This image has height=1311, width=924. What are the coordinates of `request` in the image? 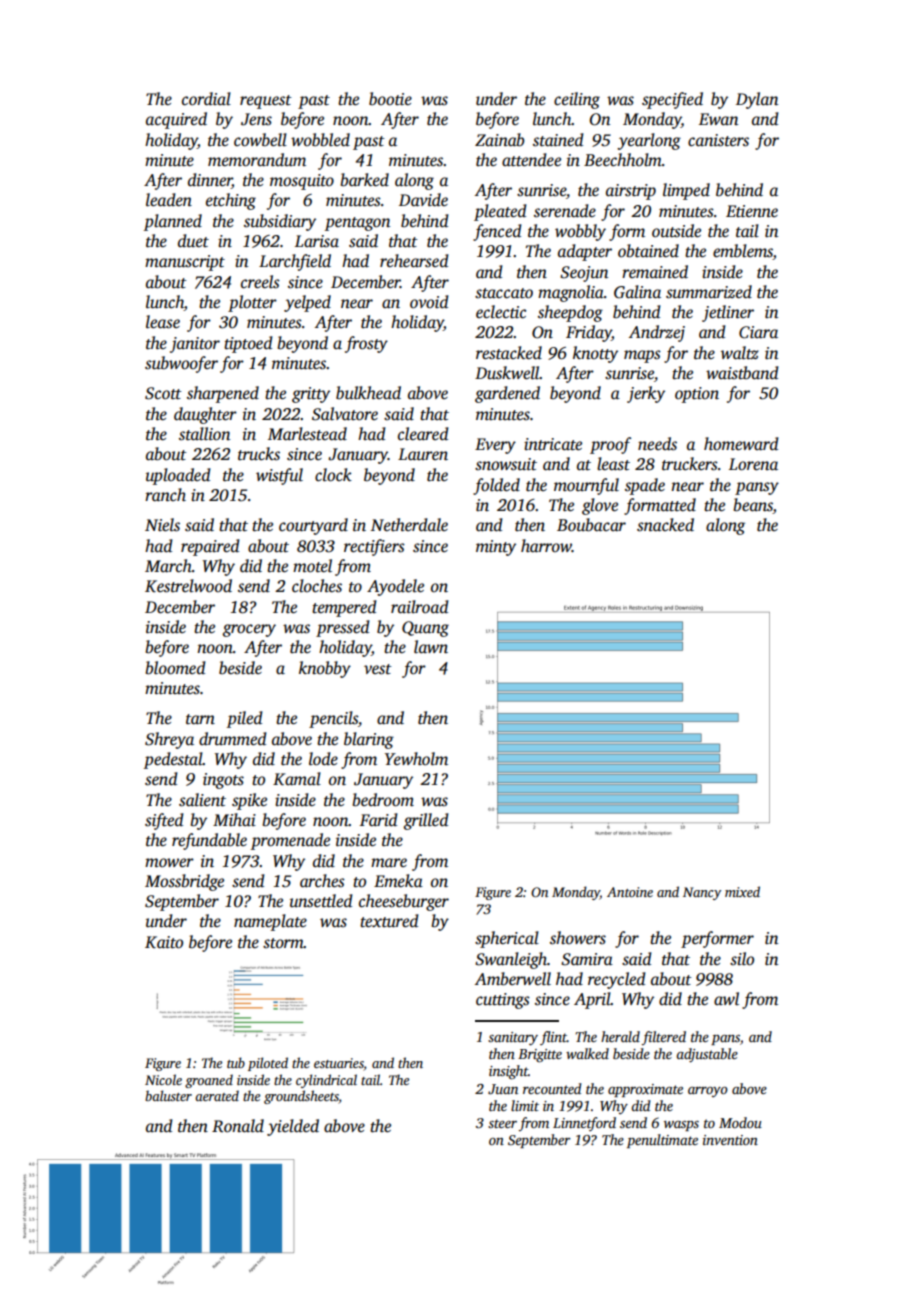 It's located at (266, 102).
